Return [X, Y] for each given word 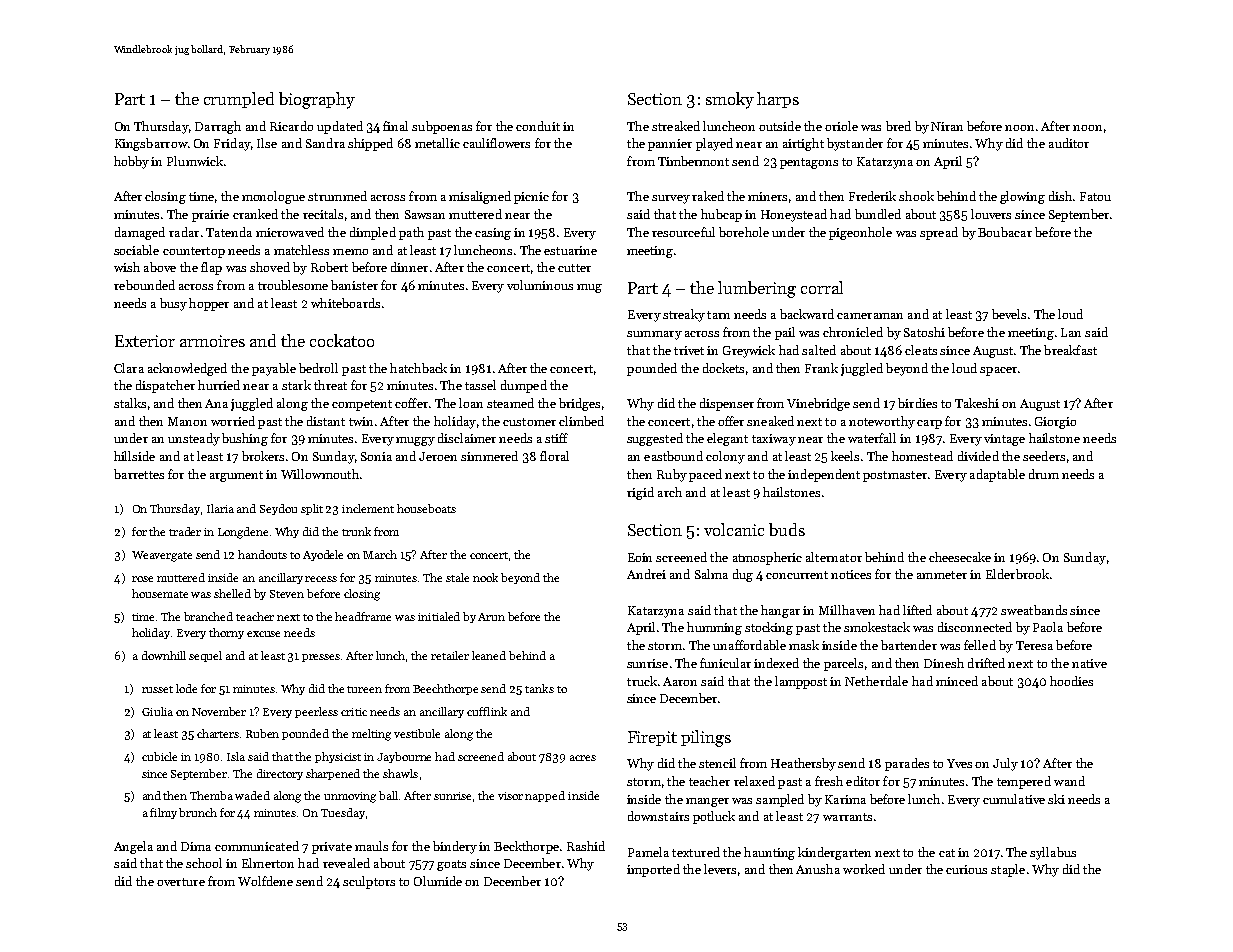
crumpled [239, 100]
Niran [947, 126]
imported [653, 870]
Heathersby [803, 764]
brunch [198, 812]
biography [317, 100]
